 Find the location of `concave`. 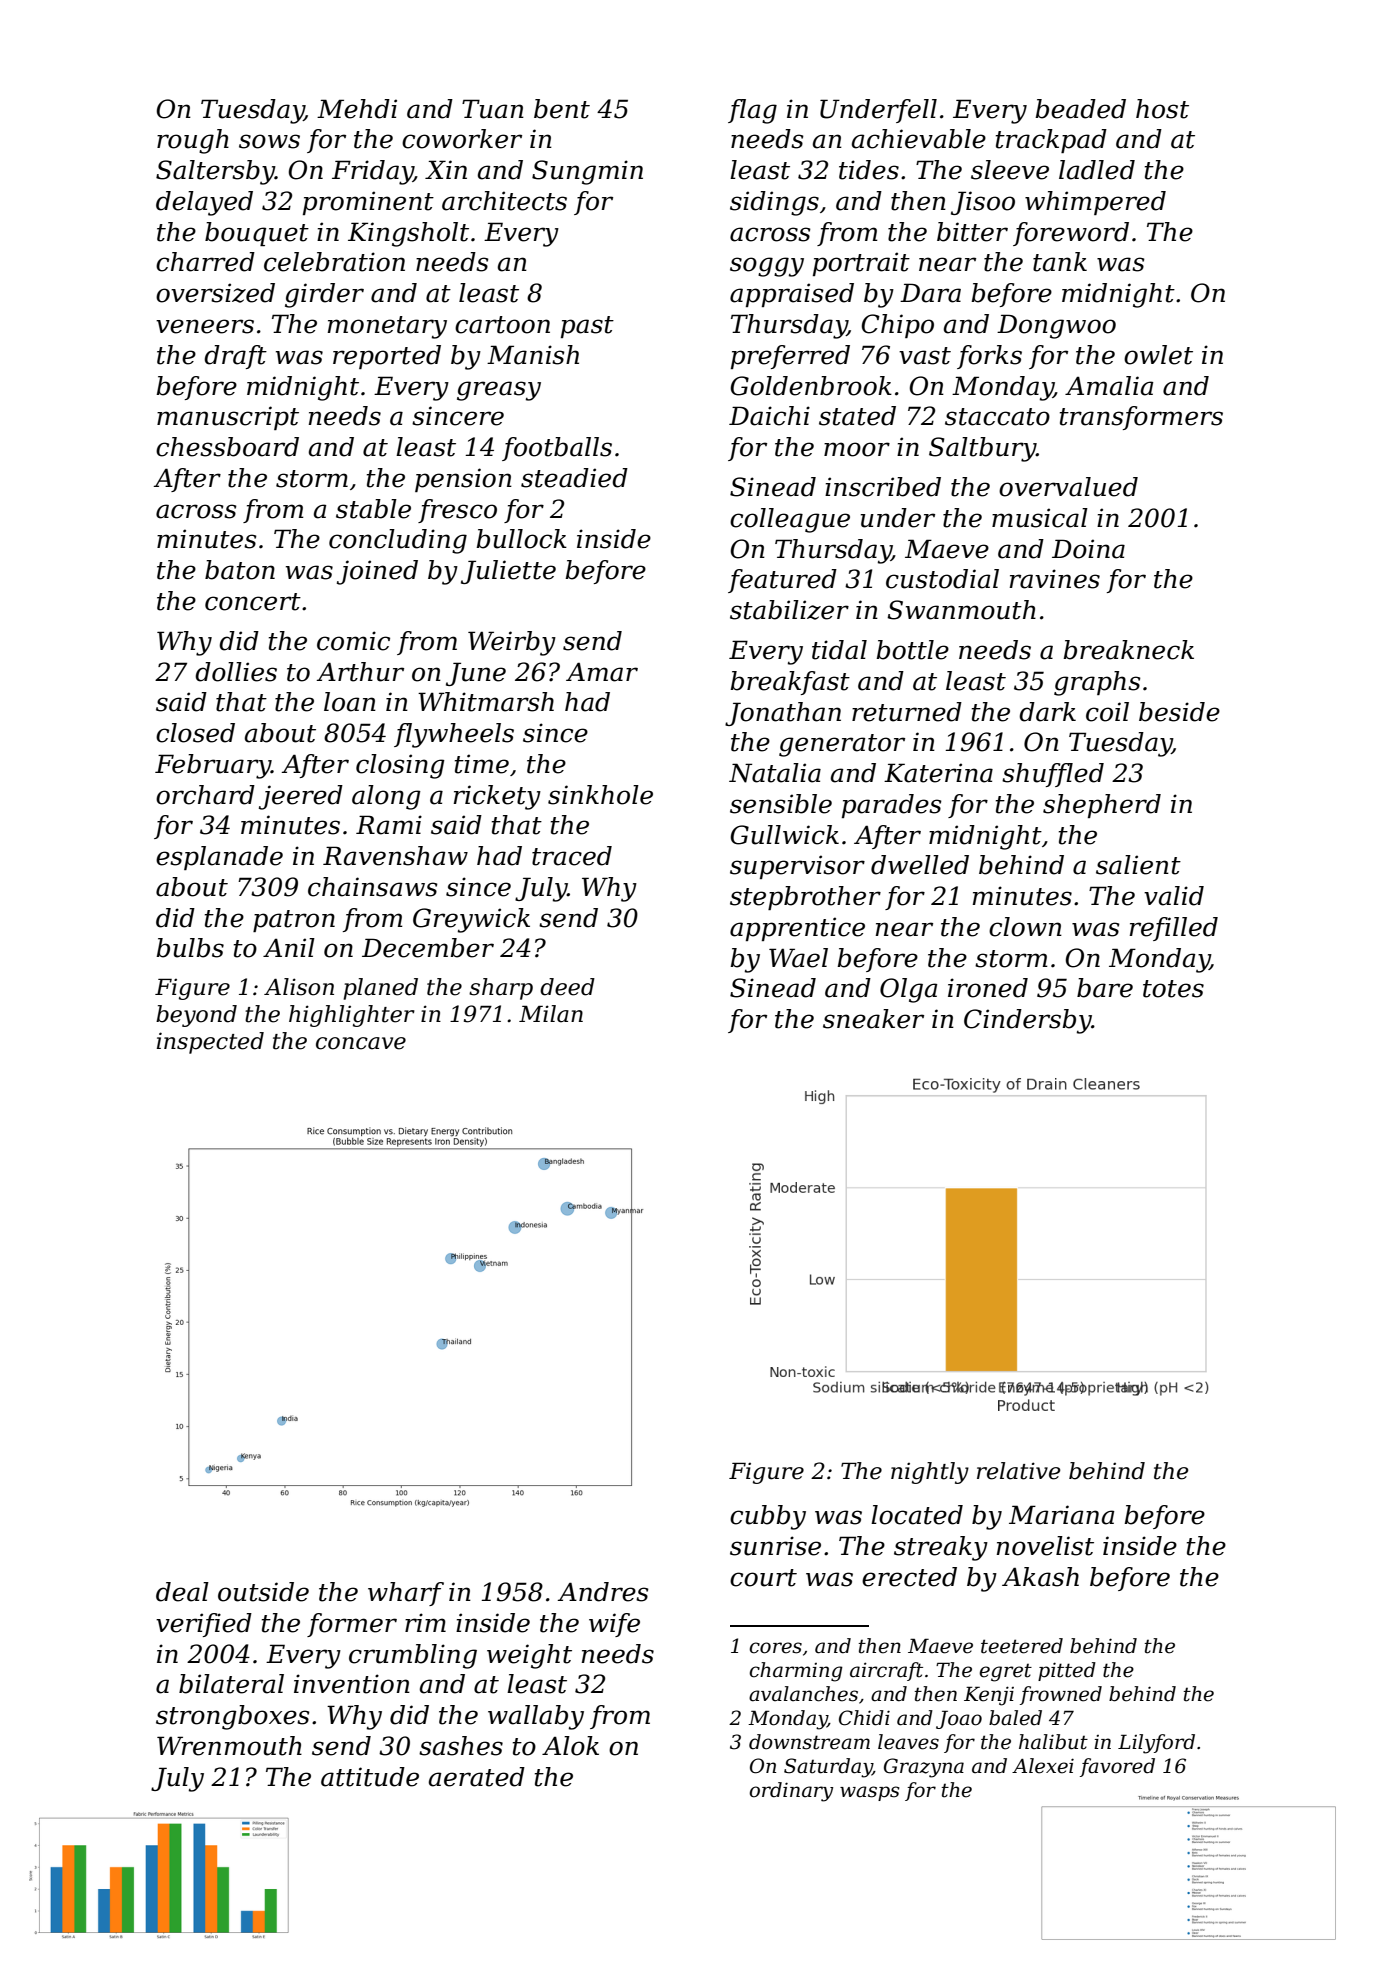

concave is located at coordinates (361, 1043).
